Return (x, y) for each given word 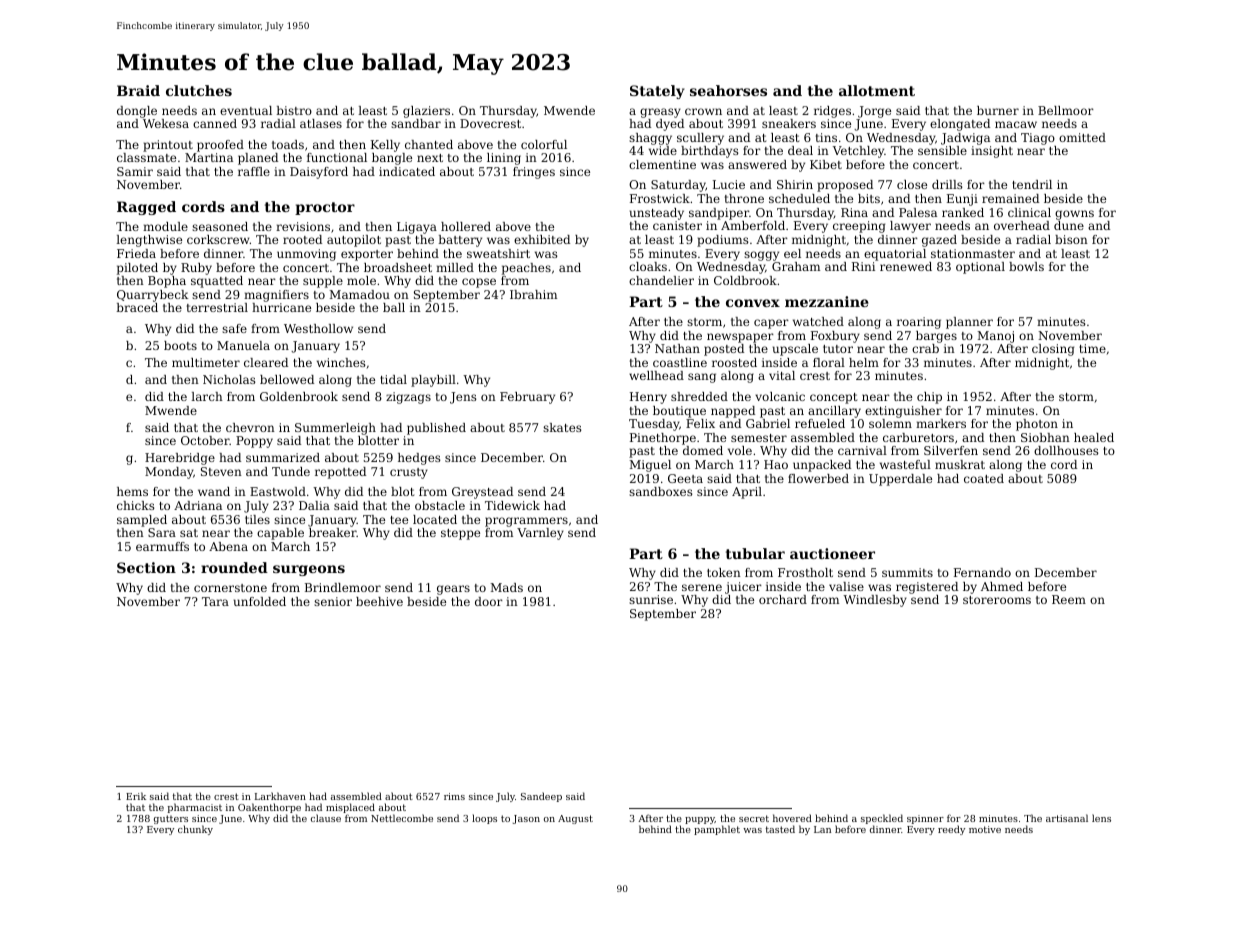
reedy (951, 830)
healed (1094, 437)
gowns (1074, 215)
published (436, 429)
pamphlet (717, 830)
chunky (195, 830)
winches (341, 362)
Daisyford (319, 173)
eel (792, 253)
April (747, 493)
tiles (257, 519)
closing (1053, 350)
